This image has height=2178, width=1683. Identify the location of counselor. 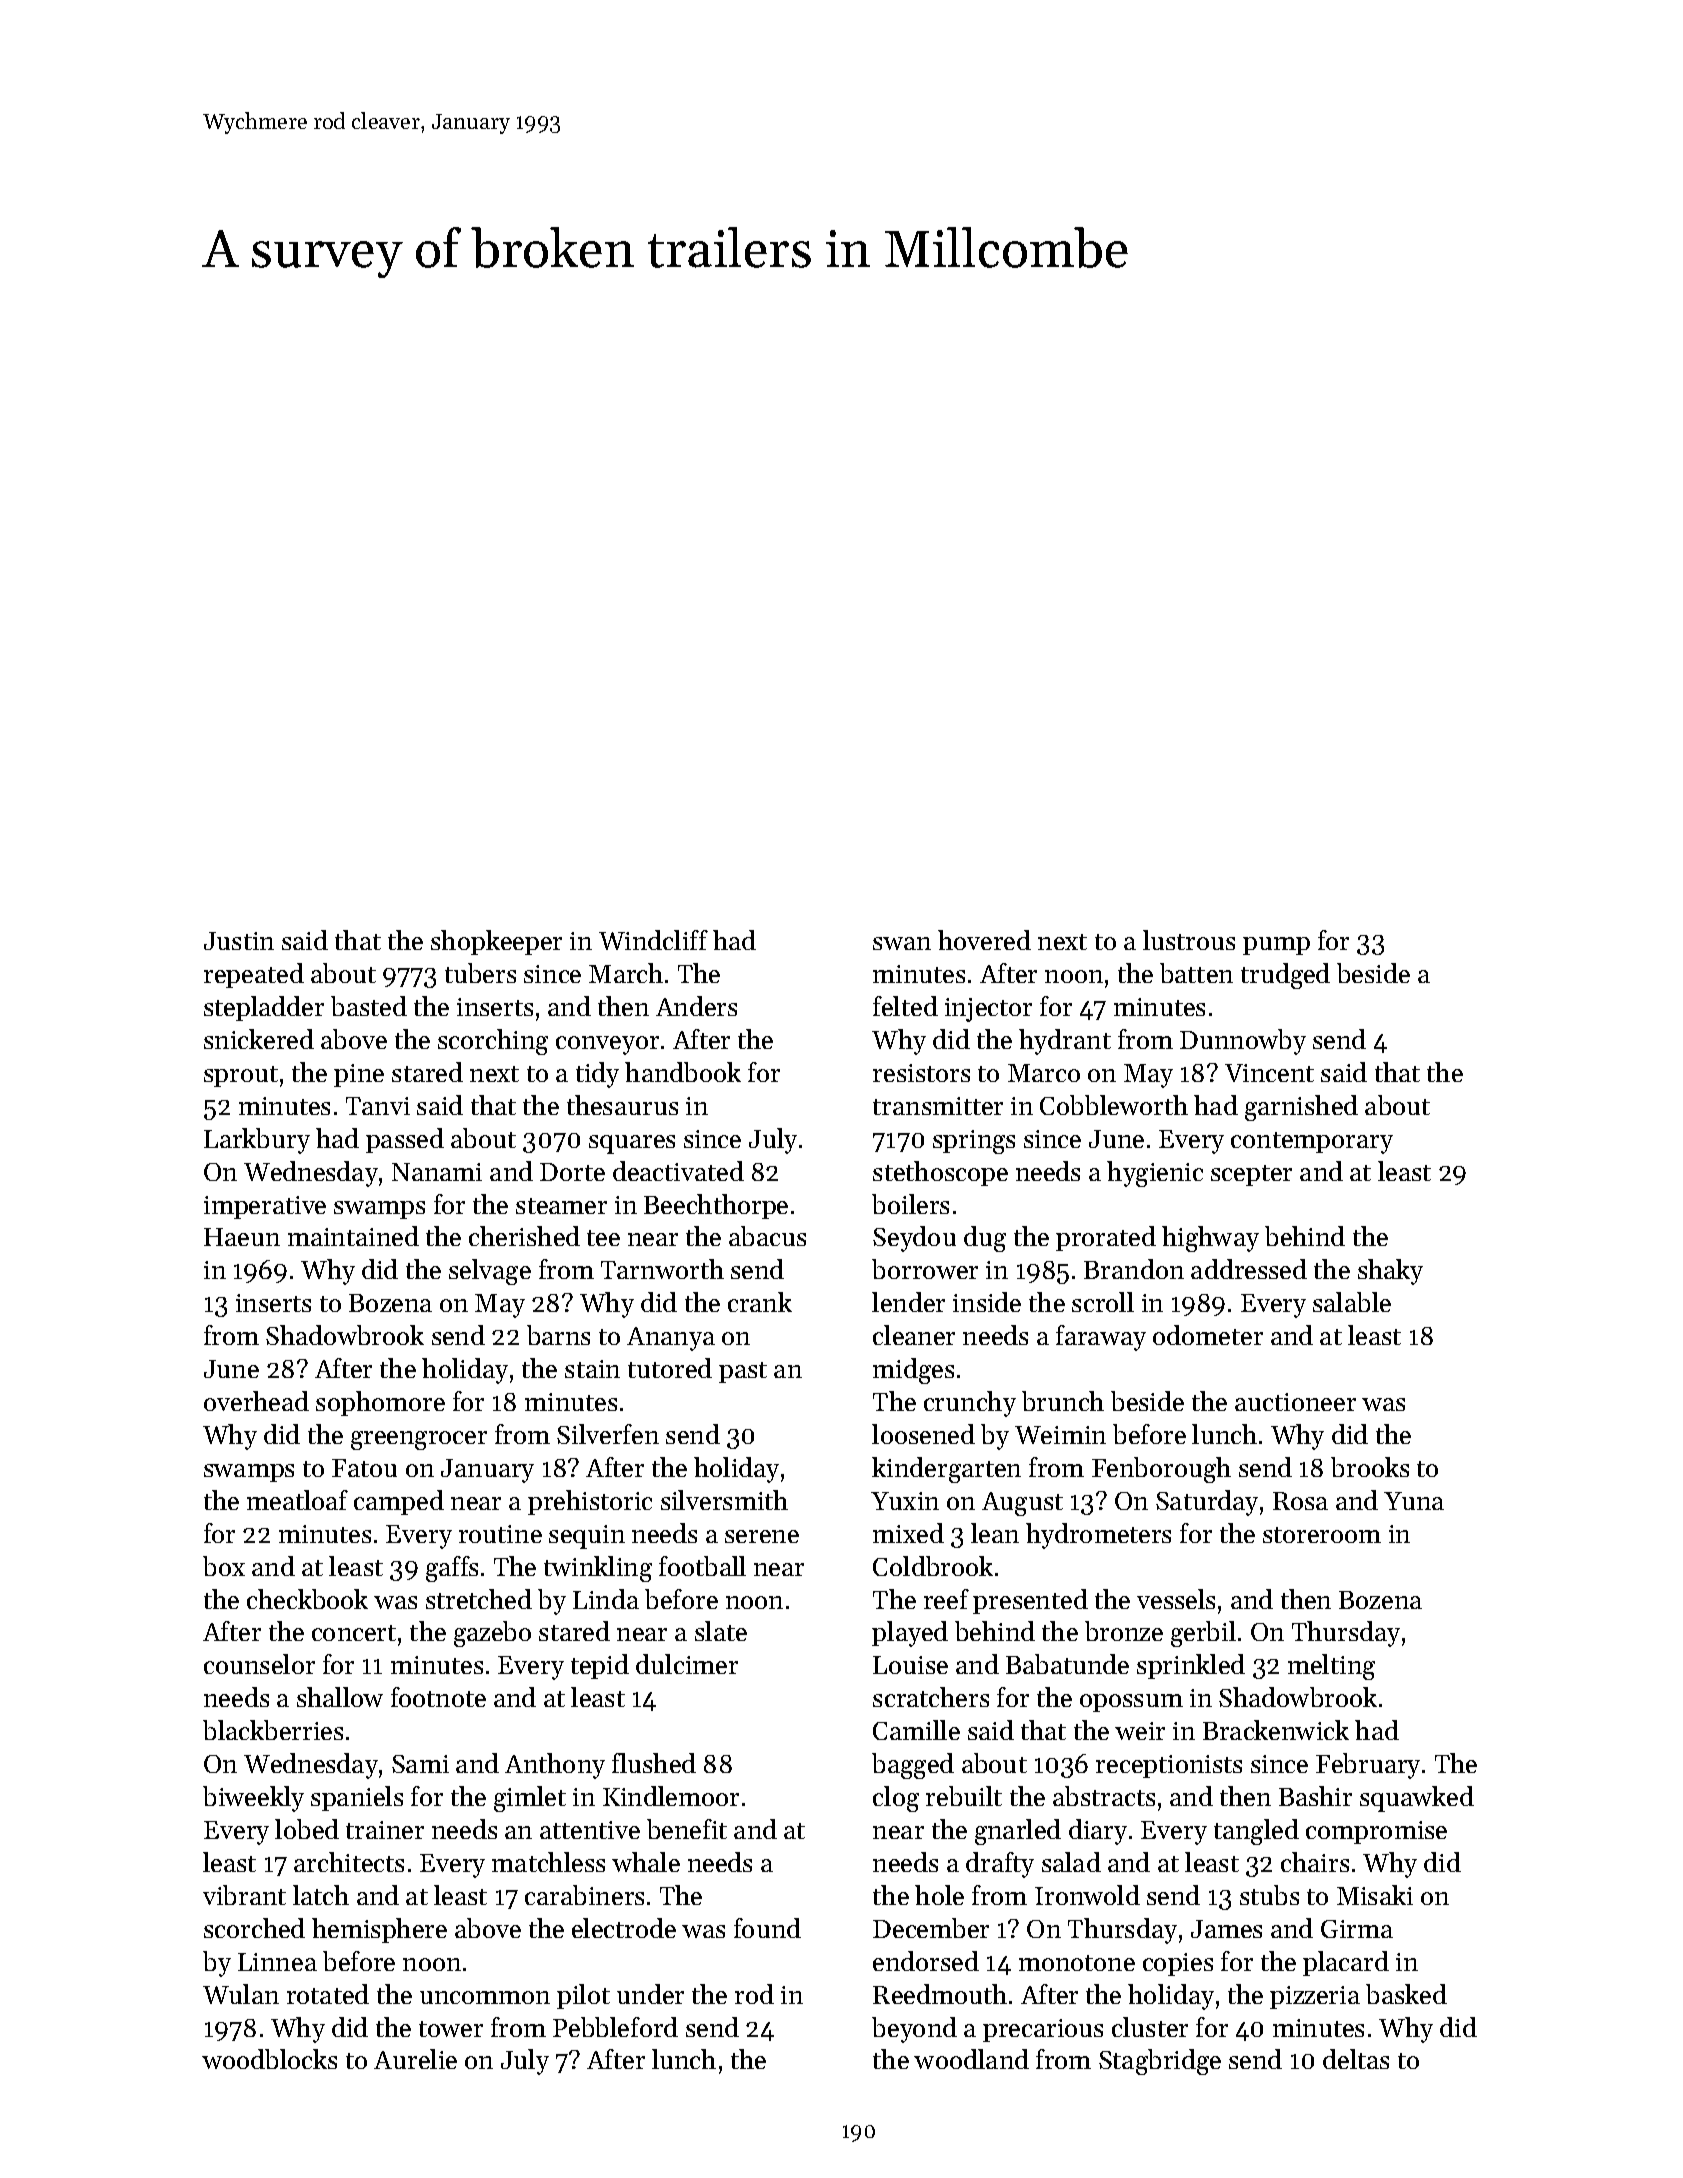
(259, 1664).
